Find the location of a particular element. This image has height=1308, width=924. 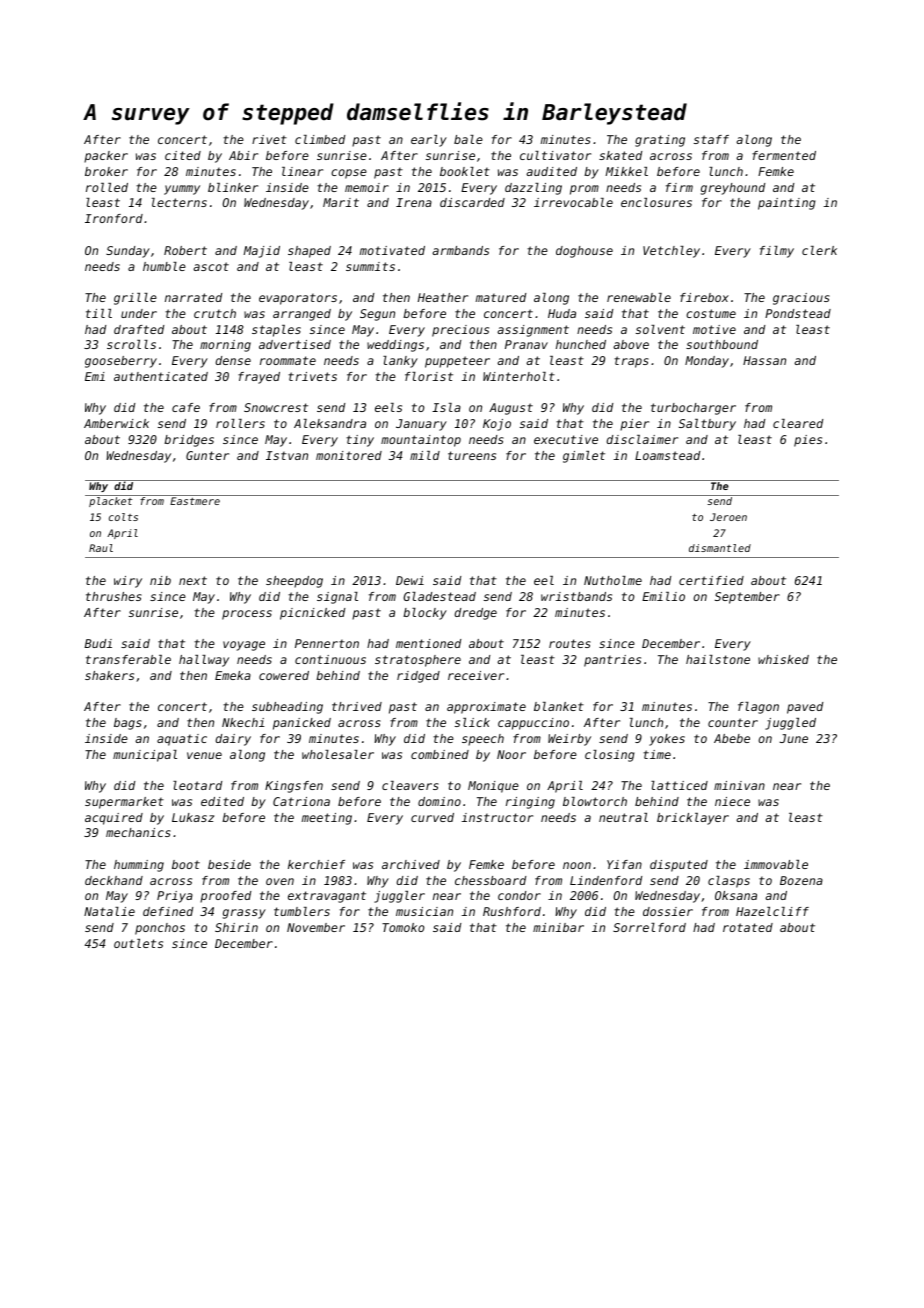

dismantled is located at coordinates (720, 548).
